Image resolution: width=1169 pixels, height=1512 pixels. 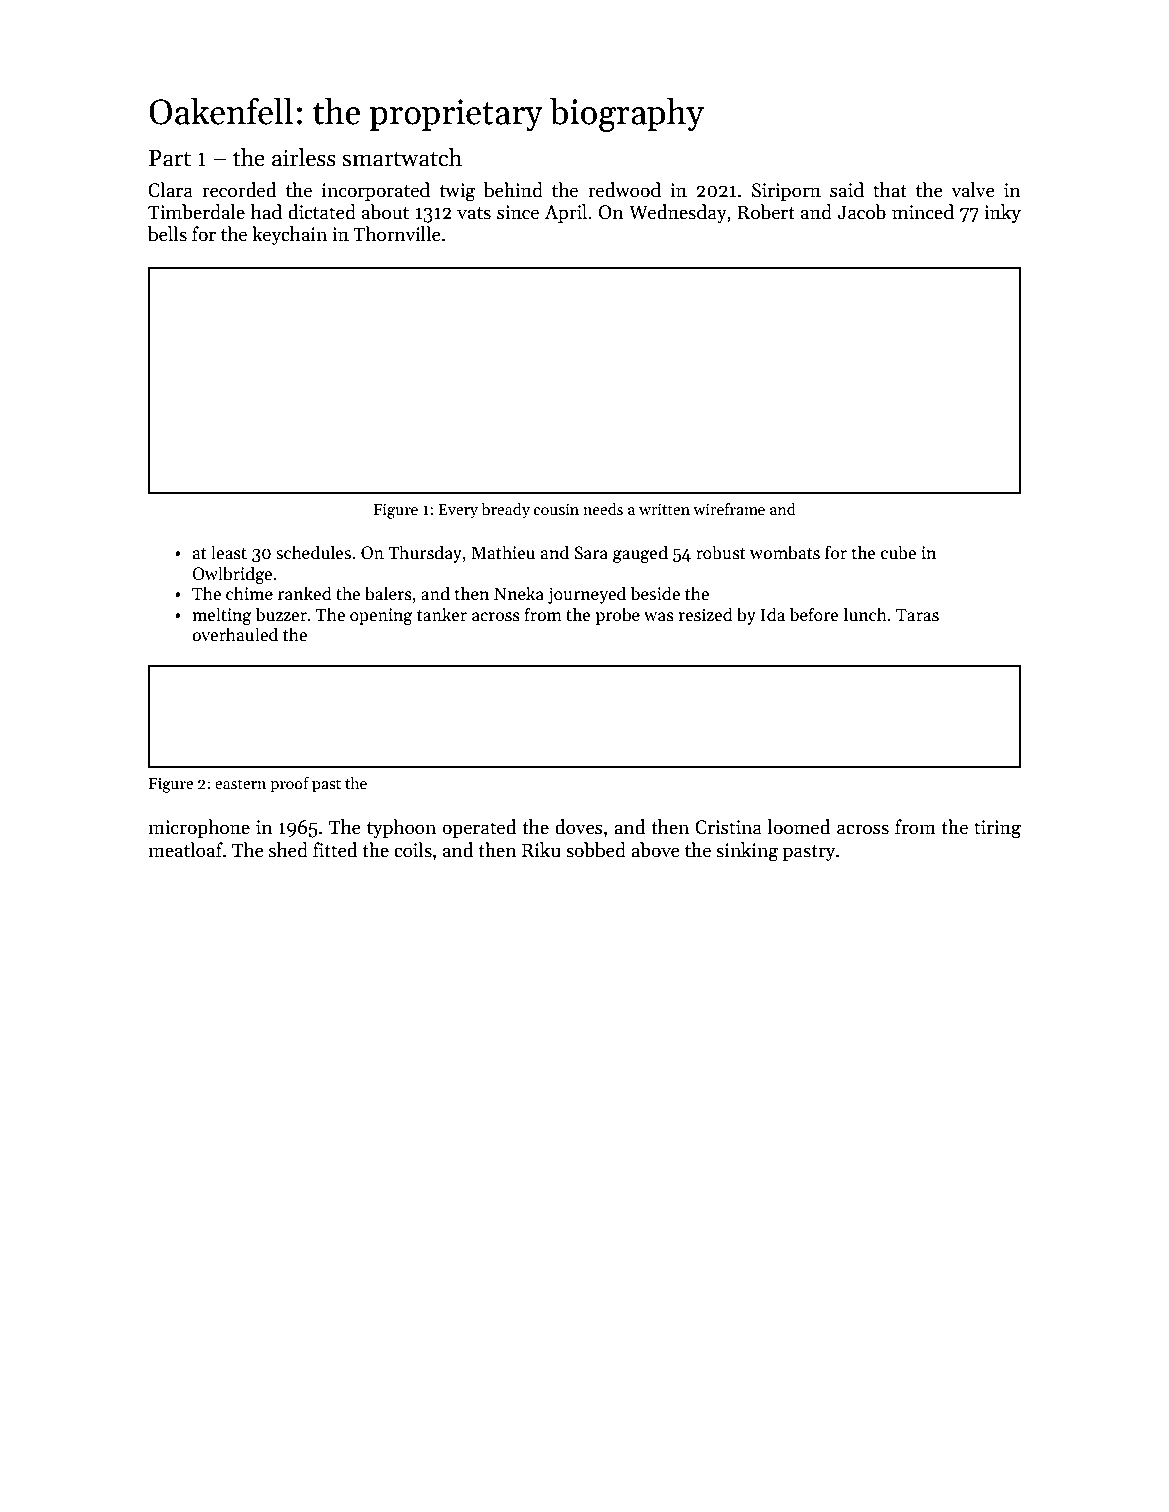 I want to click on probe, so click(x=617, y=616).
